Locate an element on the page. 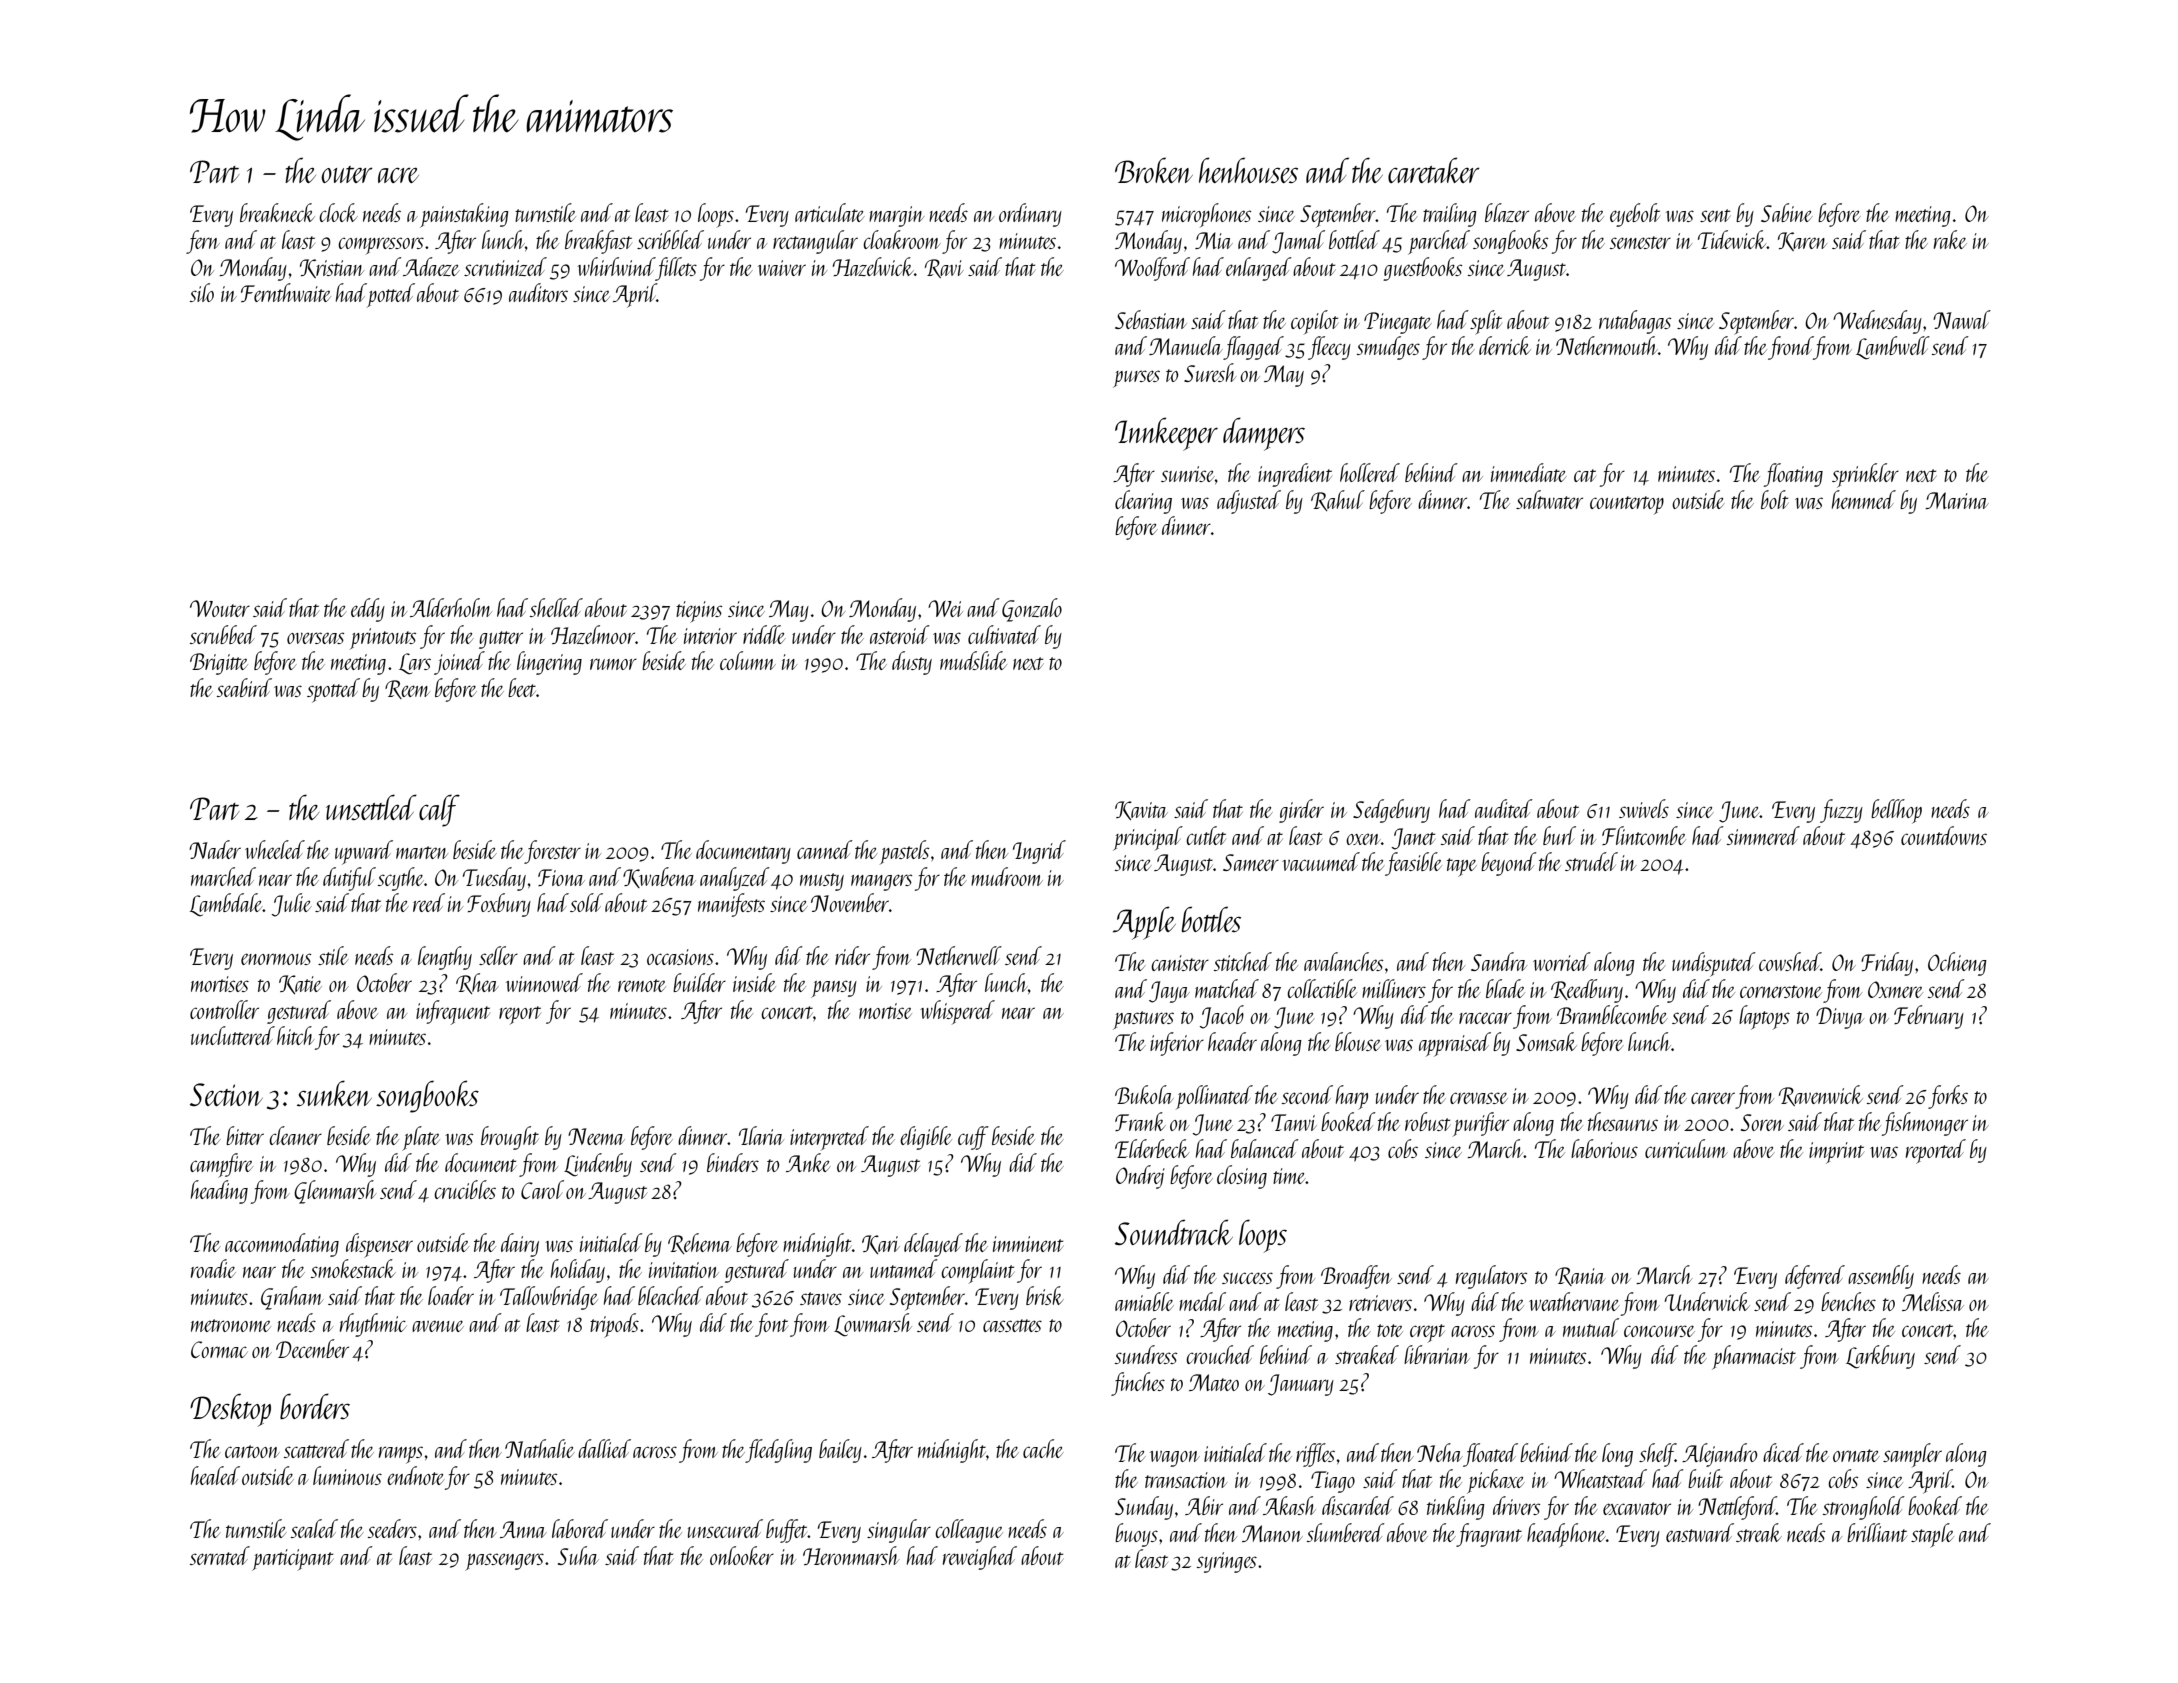 The width and height of the image is (2178, 1683). simmered is located at coordinates (1763, 835).
